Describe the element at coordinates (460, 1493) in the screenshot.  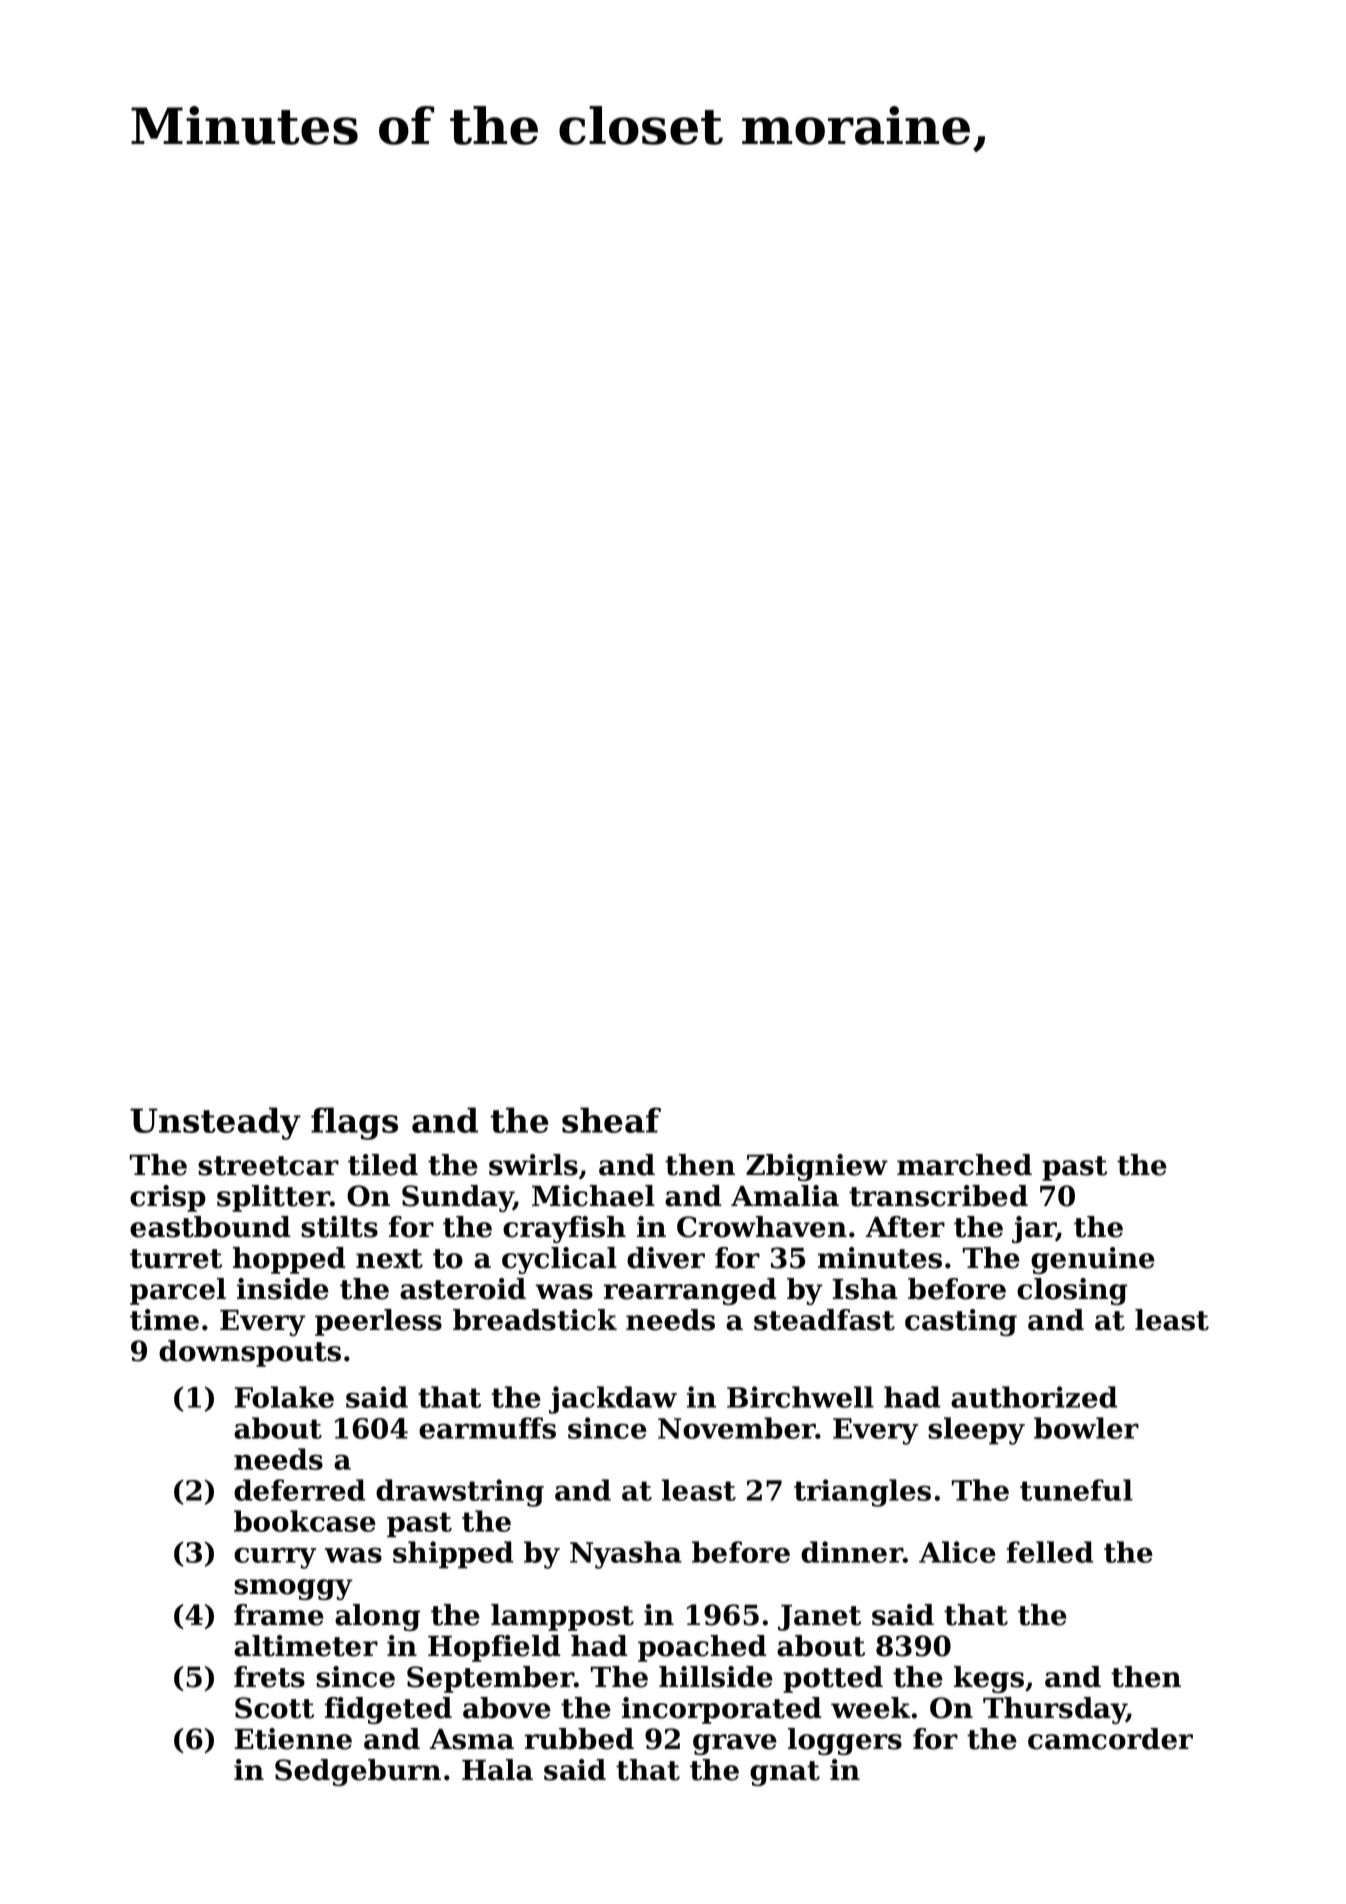
I see `drawstring` at that location.
